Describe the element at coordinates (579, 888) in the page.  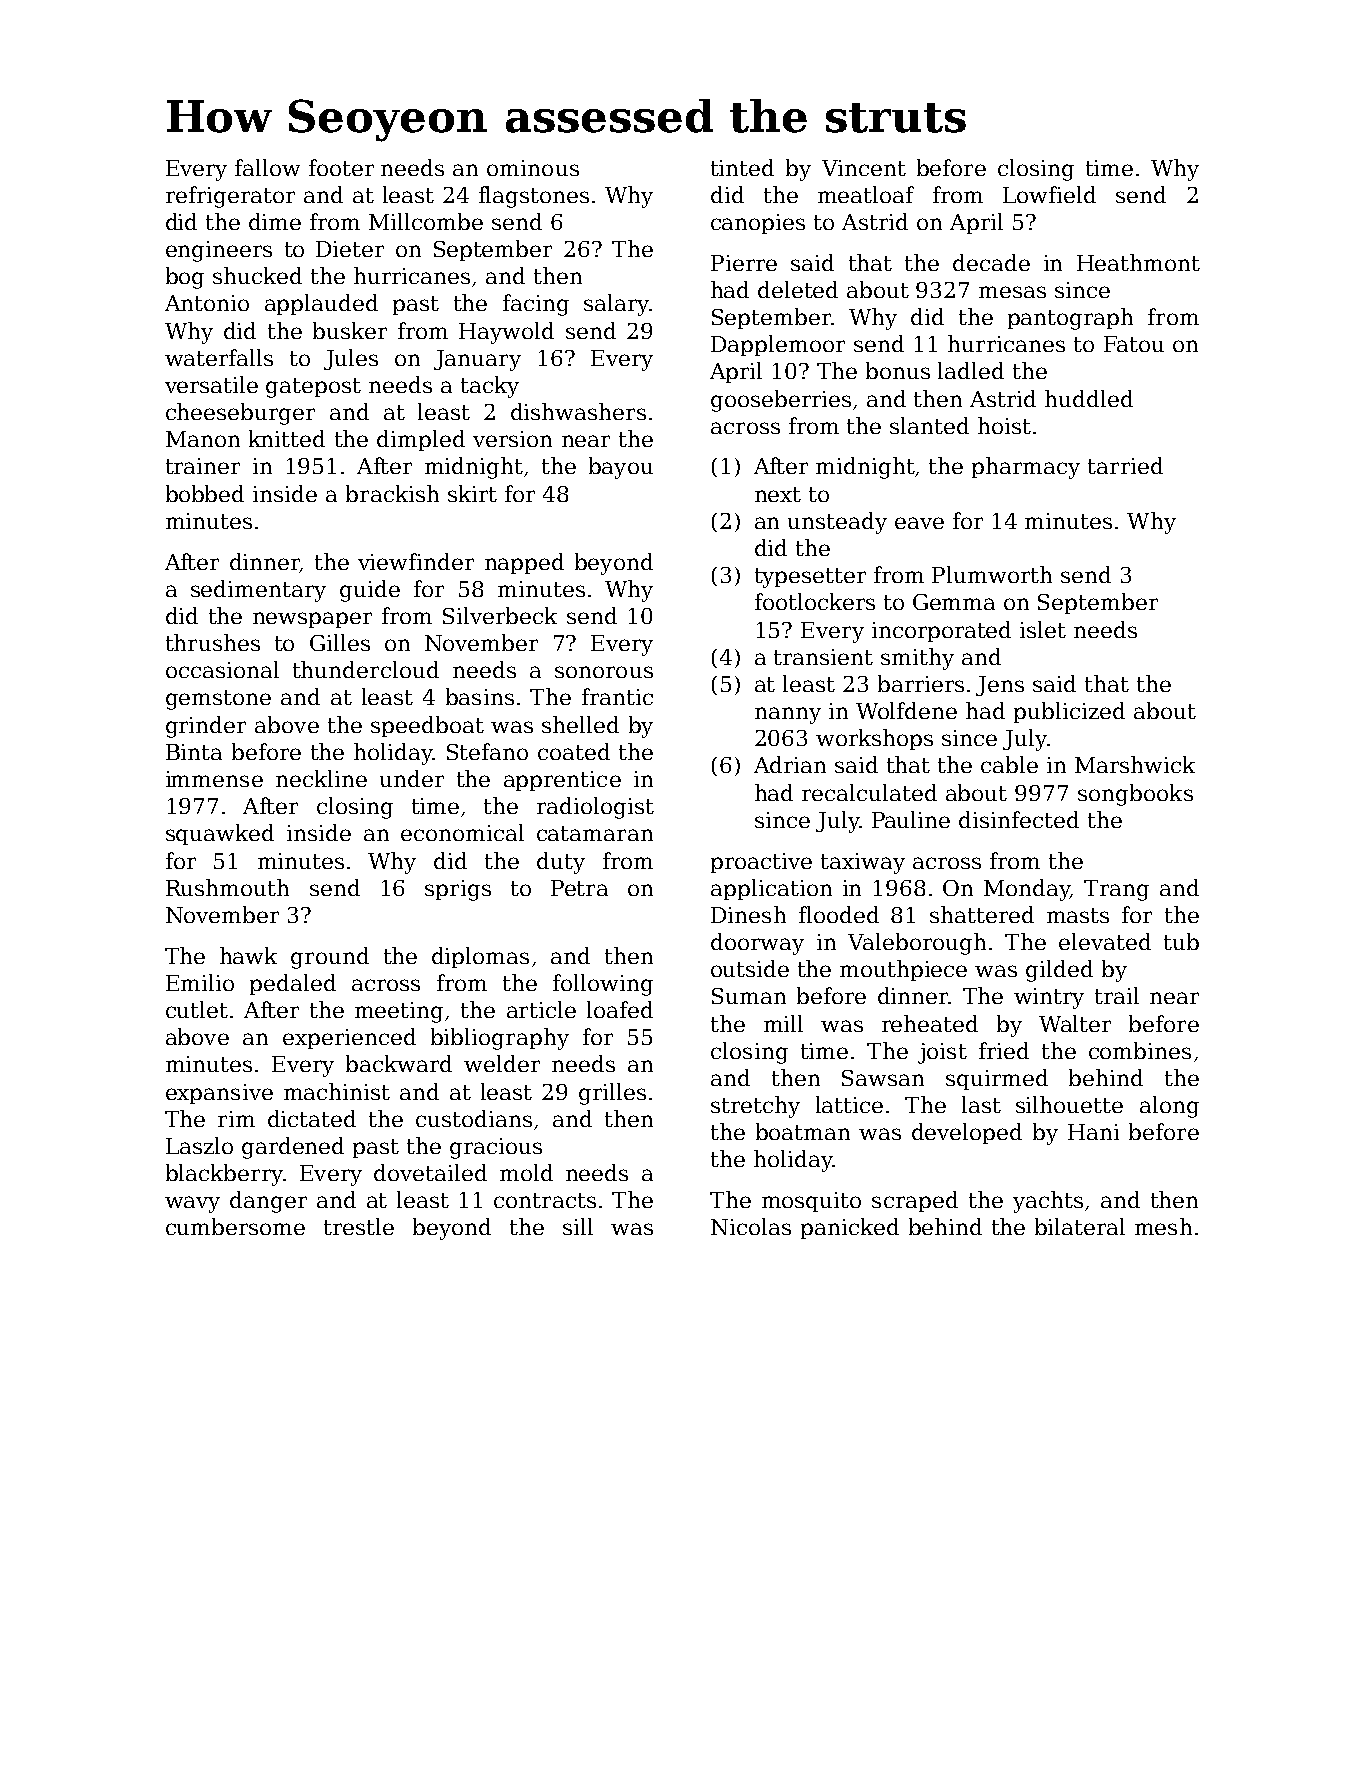
I see `Petra` at that location.
